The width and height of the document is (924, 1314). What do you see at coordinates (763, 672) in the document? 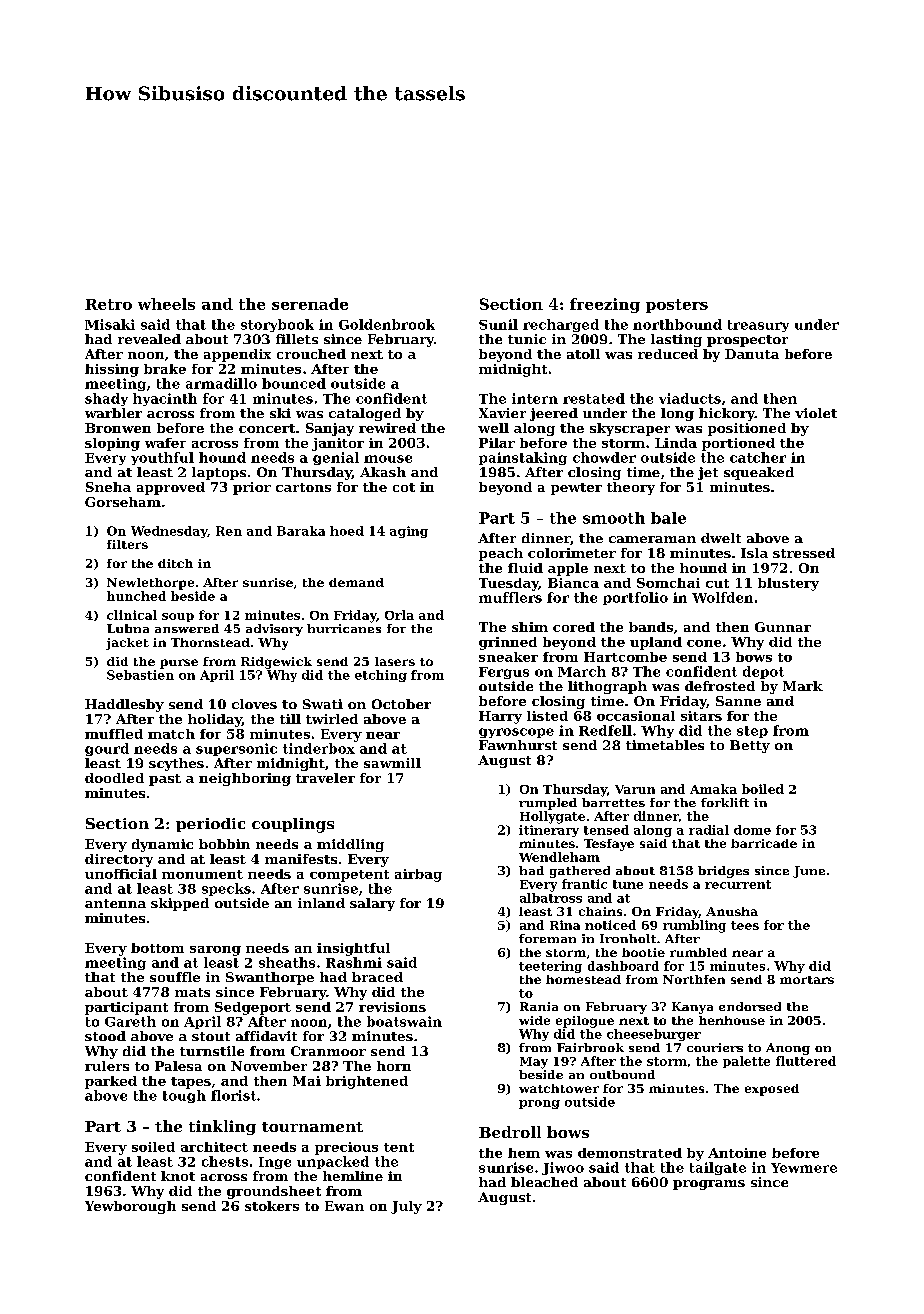
I see `depot` at bounding box center [763, 672].
